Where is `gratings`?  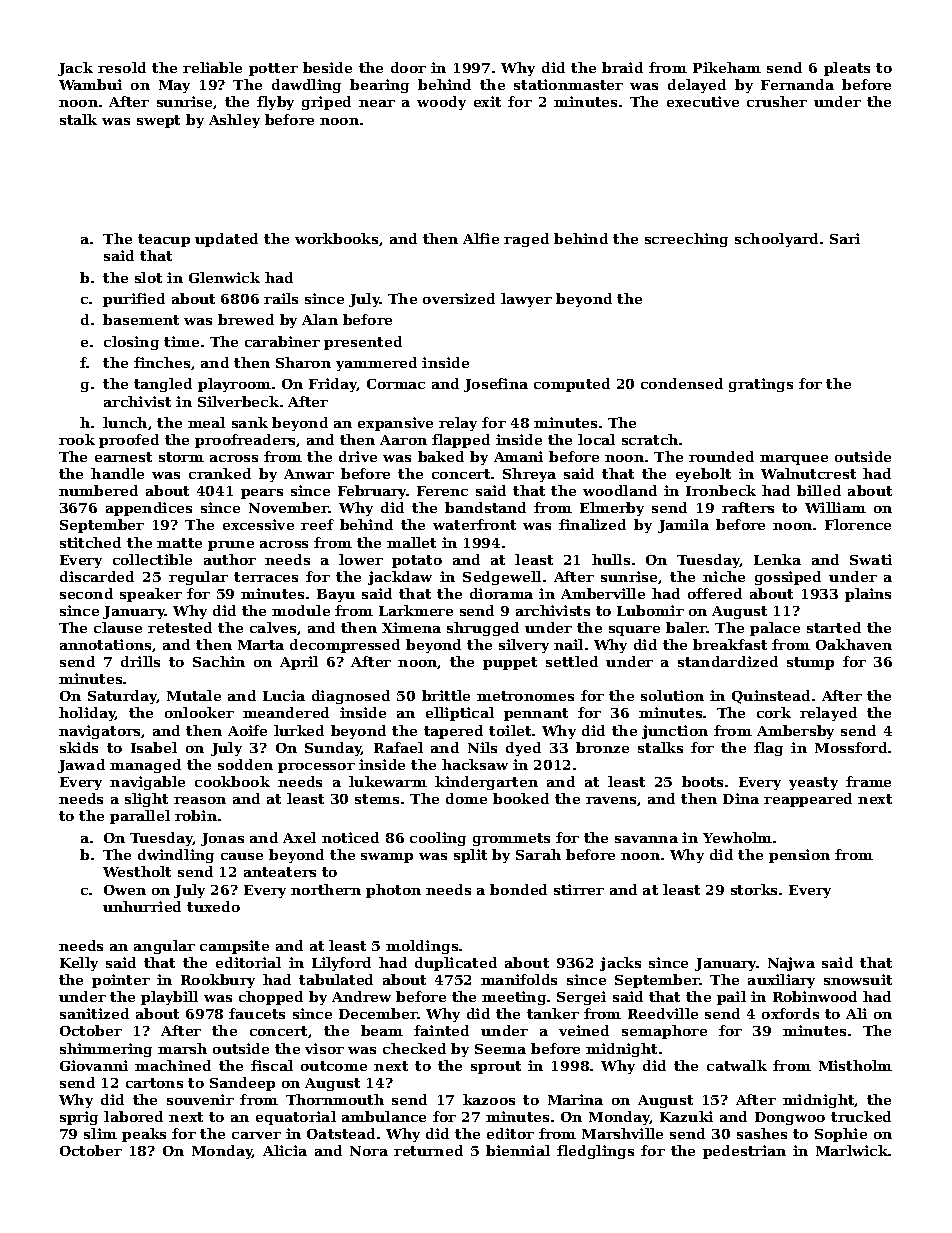
gratings is located at coordinates (761, 385).
